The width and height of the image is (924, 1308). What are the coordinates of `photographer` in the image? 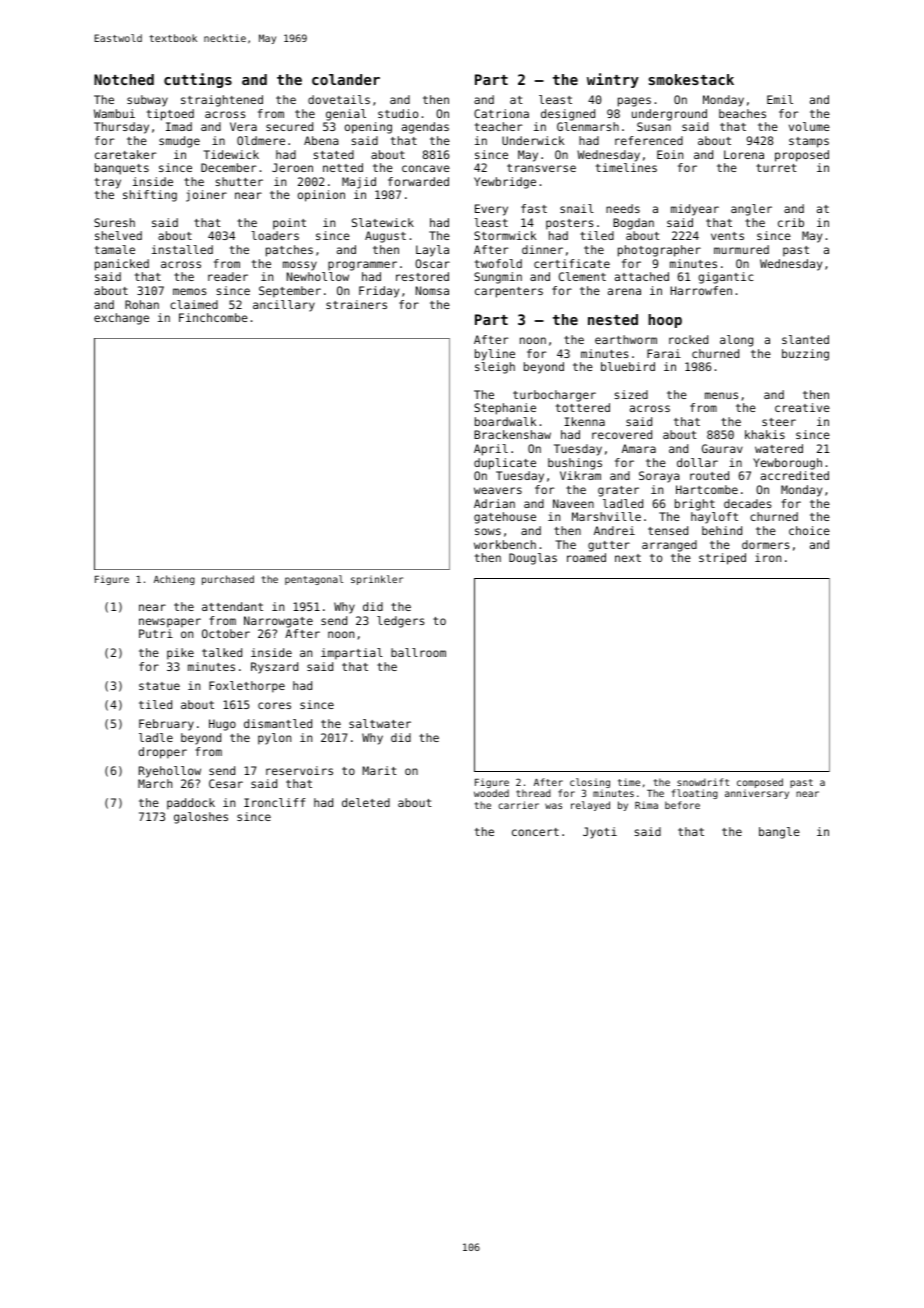 It's located at (659, 251).
